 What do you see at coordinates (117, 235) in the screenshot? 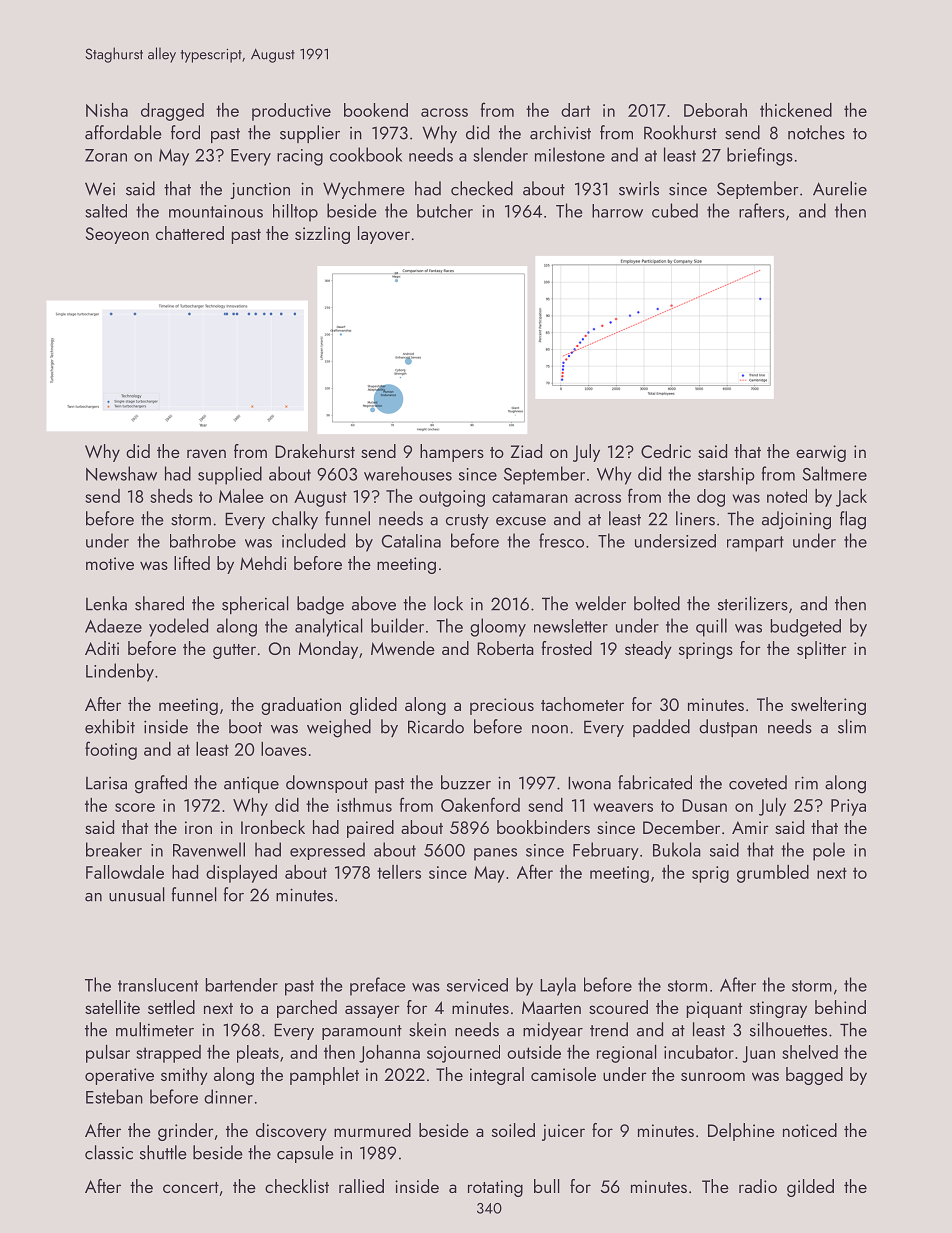
I see `Seoyeon` at bounding box center [117, 235].
